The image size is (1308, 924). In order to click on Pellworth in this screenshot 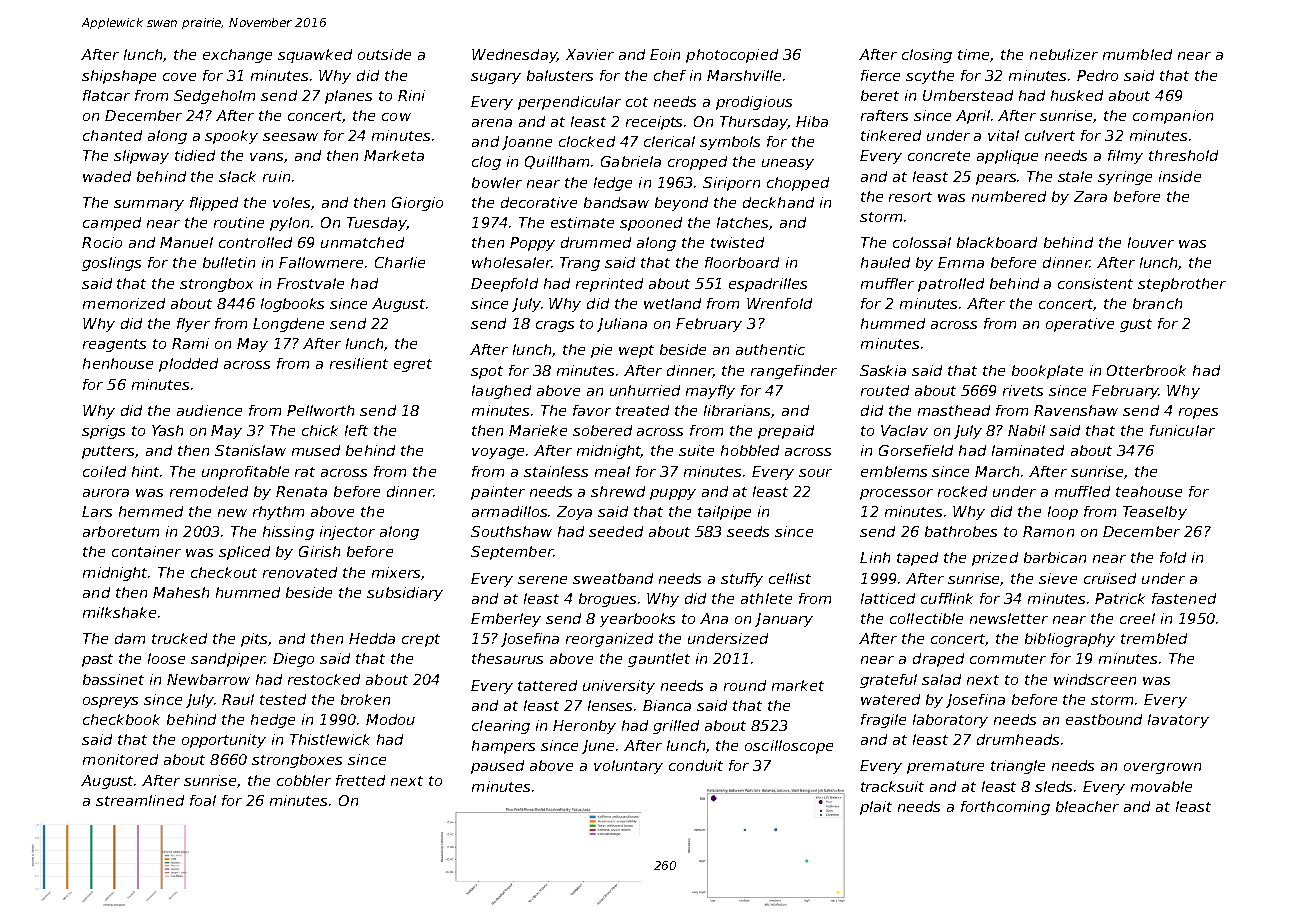, I will do `click(320, 410)`.
